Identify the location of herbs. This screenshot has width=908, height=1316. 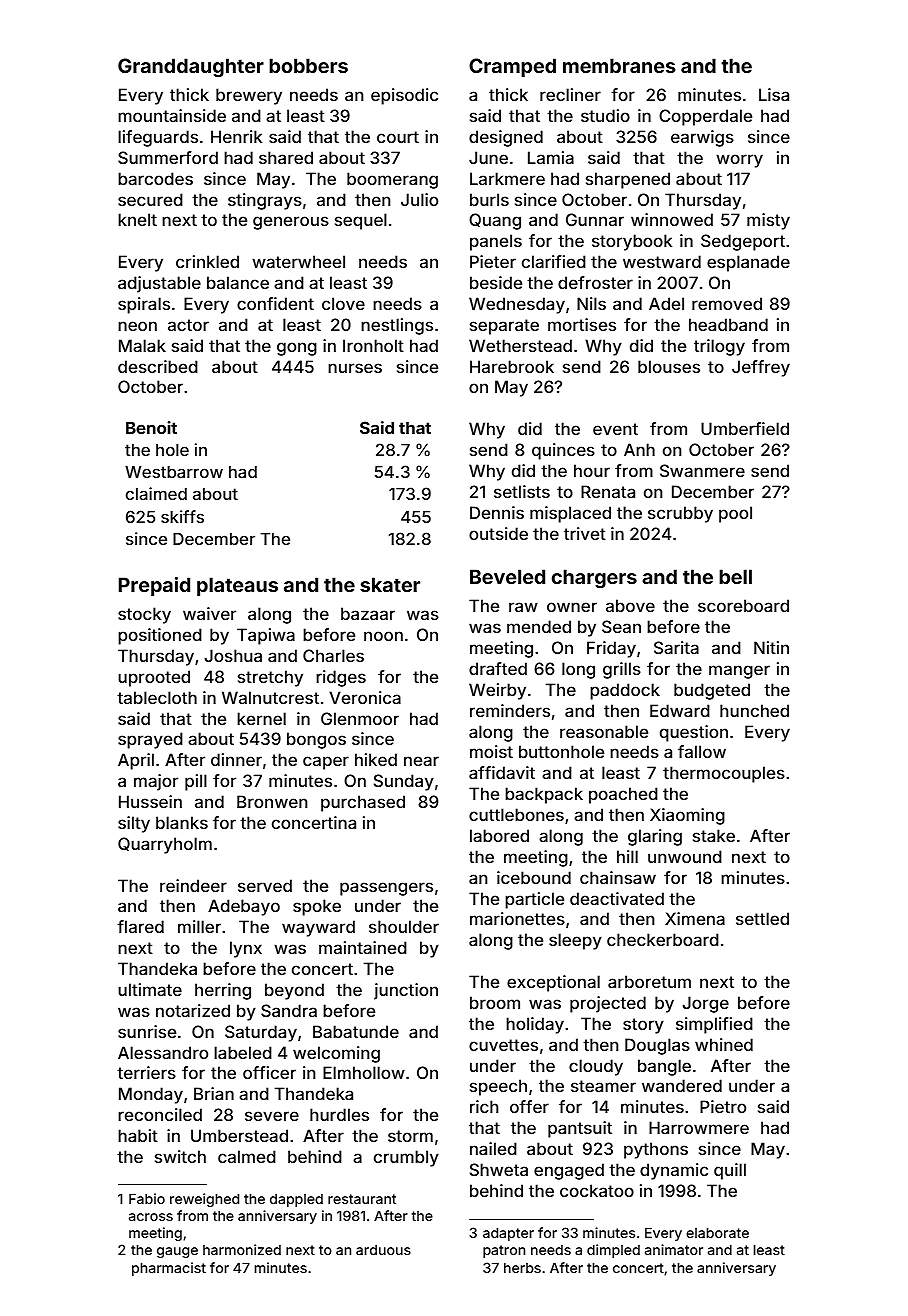
(522, 1268).
